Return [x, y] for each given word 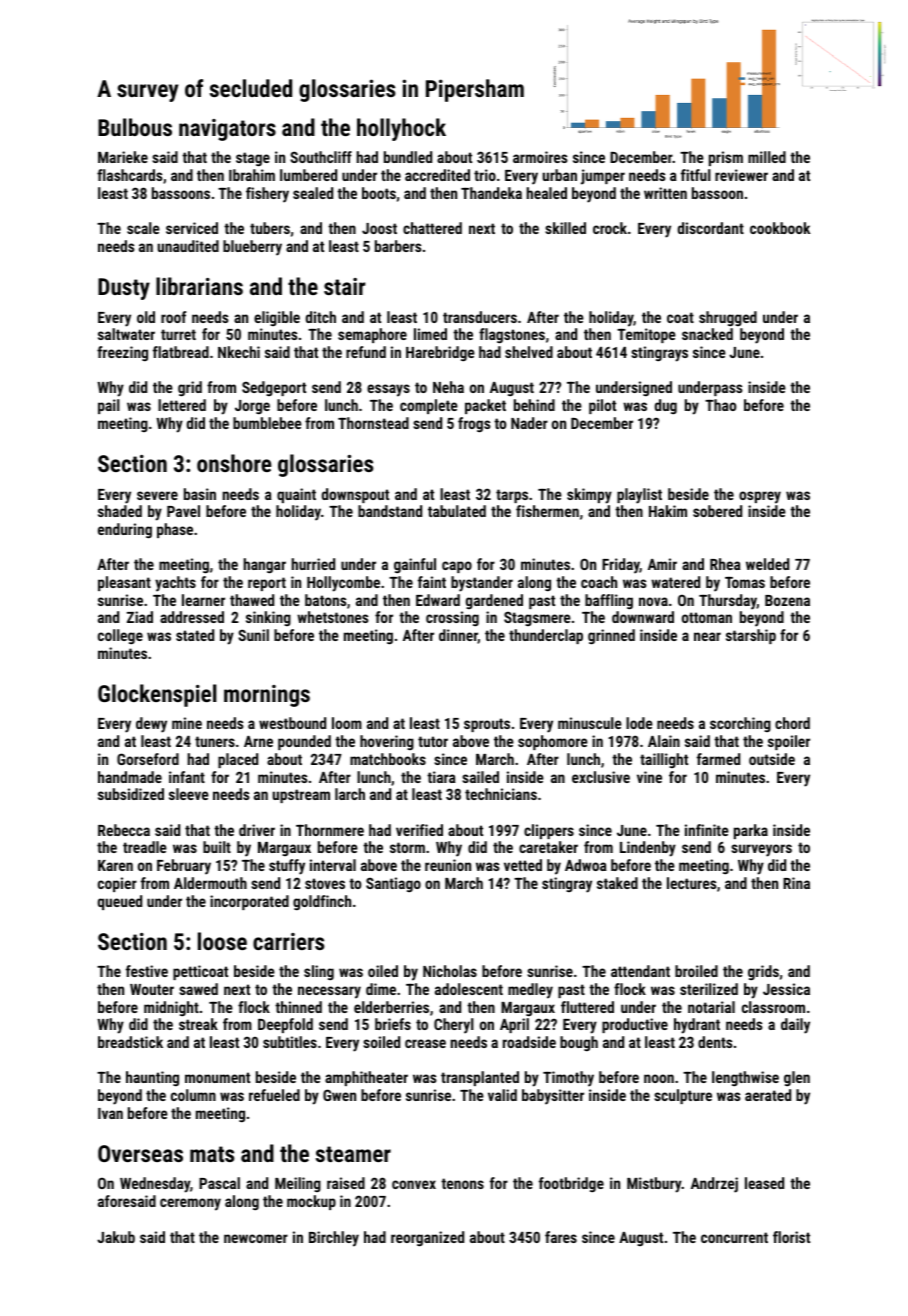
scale [143, 228]
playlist [639, 496]
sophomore [553, 742]
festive [147, 971]
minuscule [590, 723]
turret [178, 334]
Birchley [334, 1239]
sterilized [709, 989]
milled [767, 157]
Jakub [116, 1237]
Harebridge [440, 353]
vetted [523, 865]
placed [238, 760]
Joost [379, 228]
